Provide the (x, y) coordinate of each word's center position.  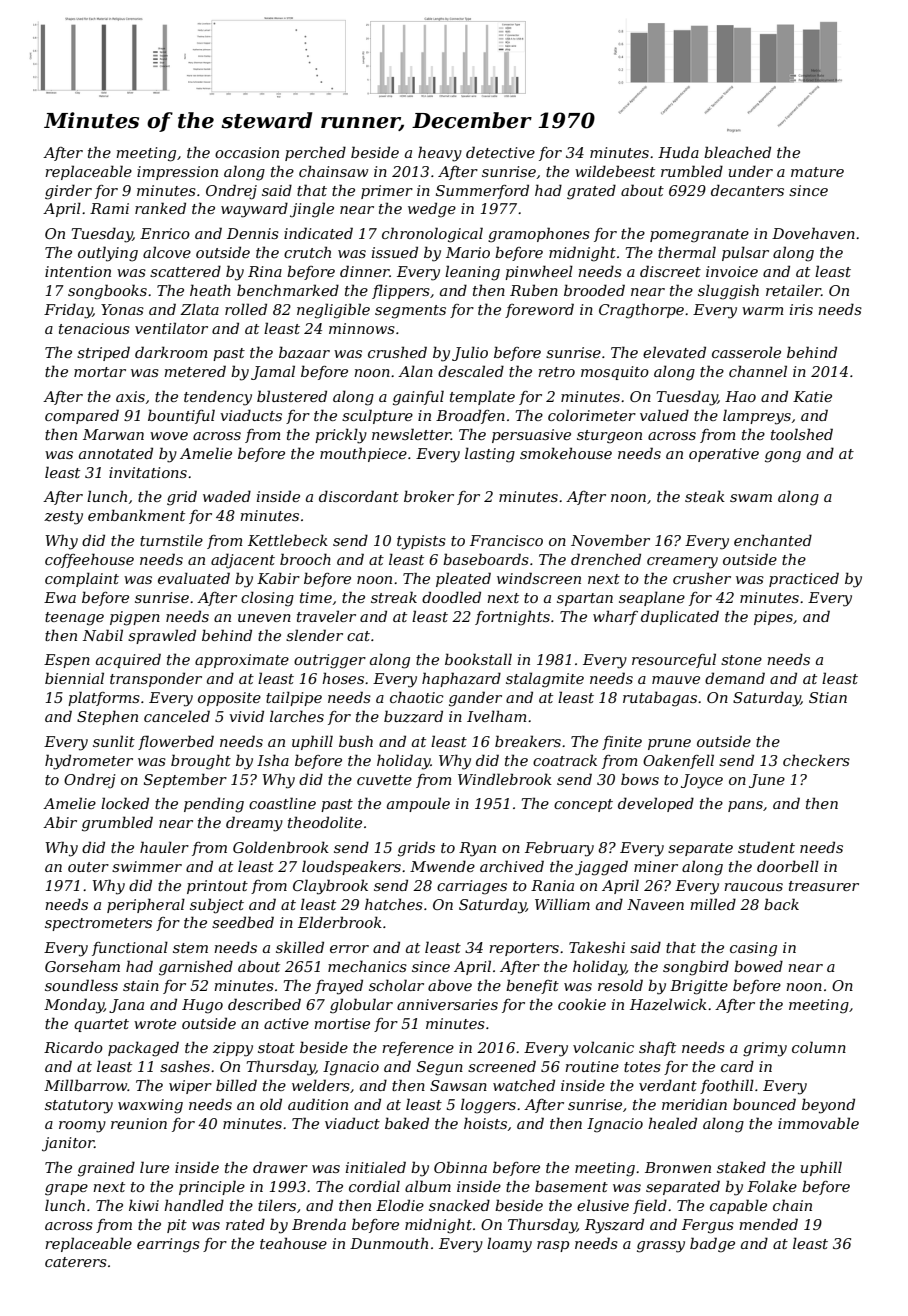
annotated (116, 453)
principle (212, 1187)
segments (410, 312)
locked (125, 803)
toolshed (802, 434)
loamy (509, 1245)
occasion (247, 152)
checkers (816, 760)
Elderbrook (340, 922)
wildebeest (615, 171)
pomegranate (699, 236)
